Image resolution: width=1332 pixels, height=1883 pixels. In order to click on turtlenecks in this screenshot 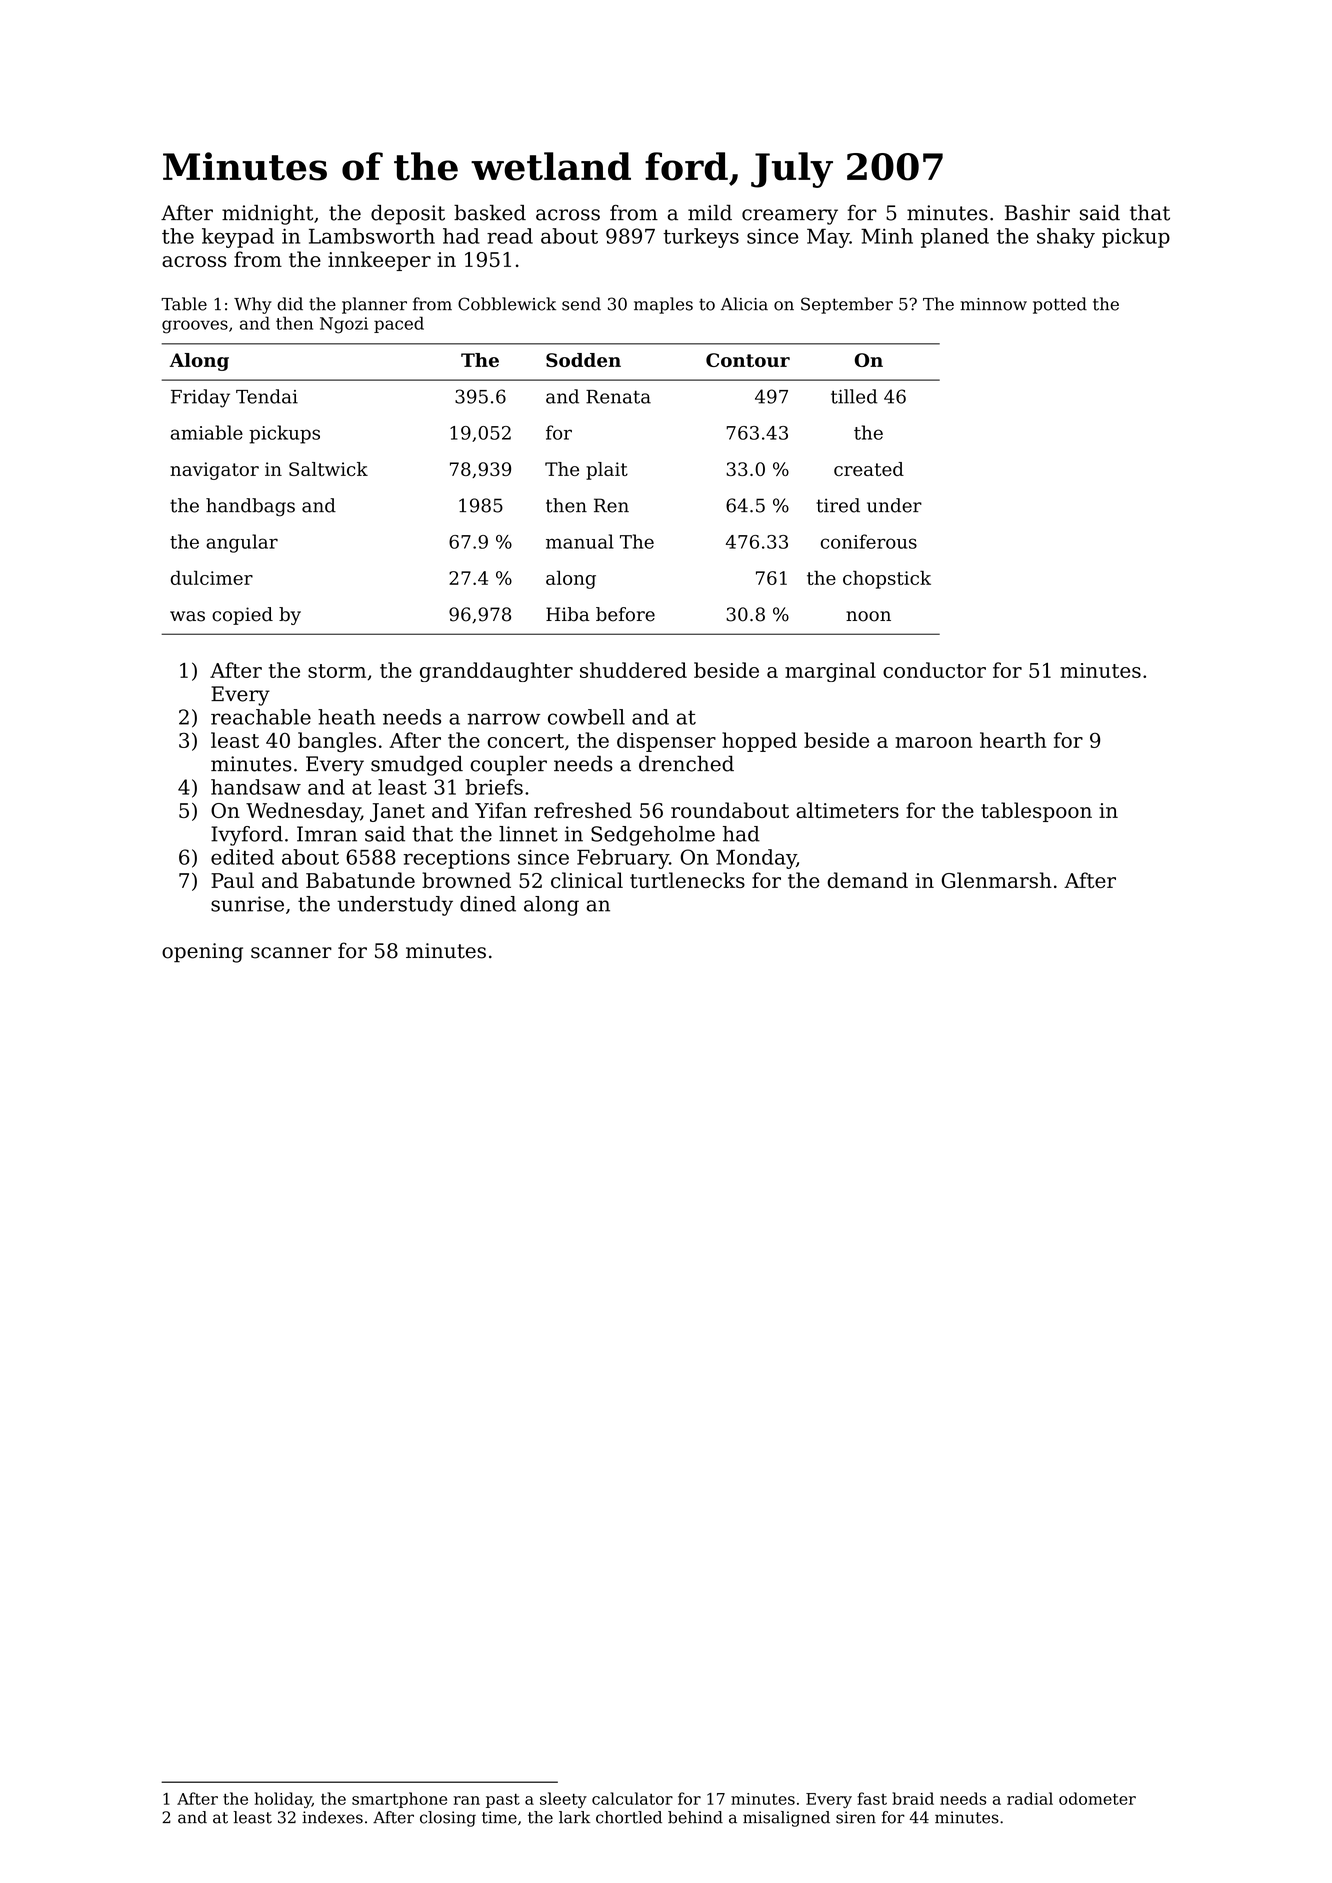, I will do `click(687, 880)`.
